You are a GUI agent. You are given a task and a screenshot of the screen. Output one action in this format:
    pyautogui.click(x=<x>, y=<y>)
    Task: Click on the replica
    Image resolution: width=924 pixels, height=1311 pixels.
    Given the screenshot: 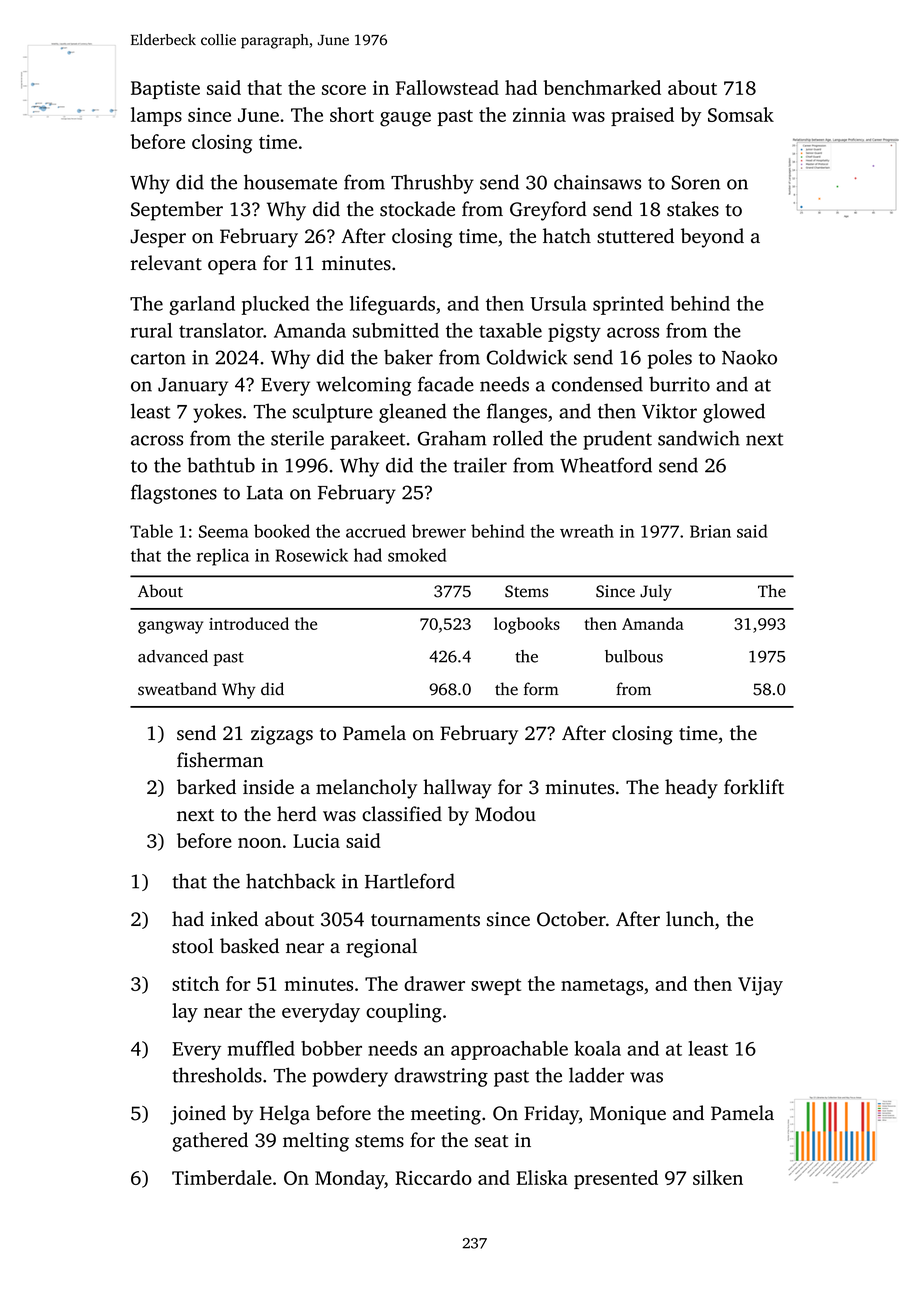 What is the action you would take?
    pyautogui.click(x=223, y=557)
